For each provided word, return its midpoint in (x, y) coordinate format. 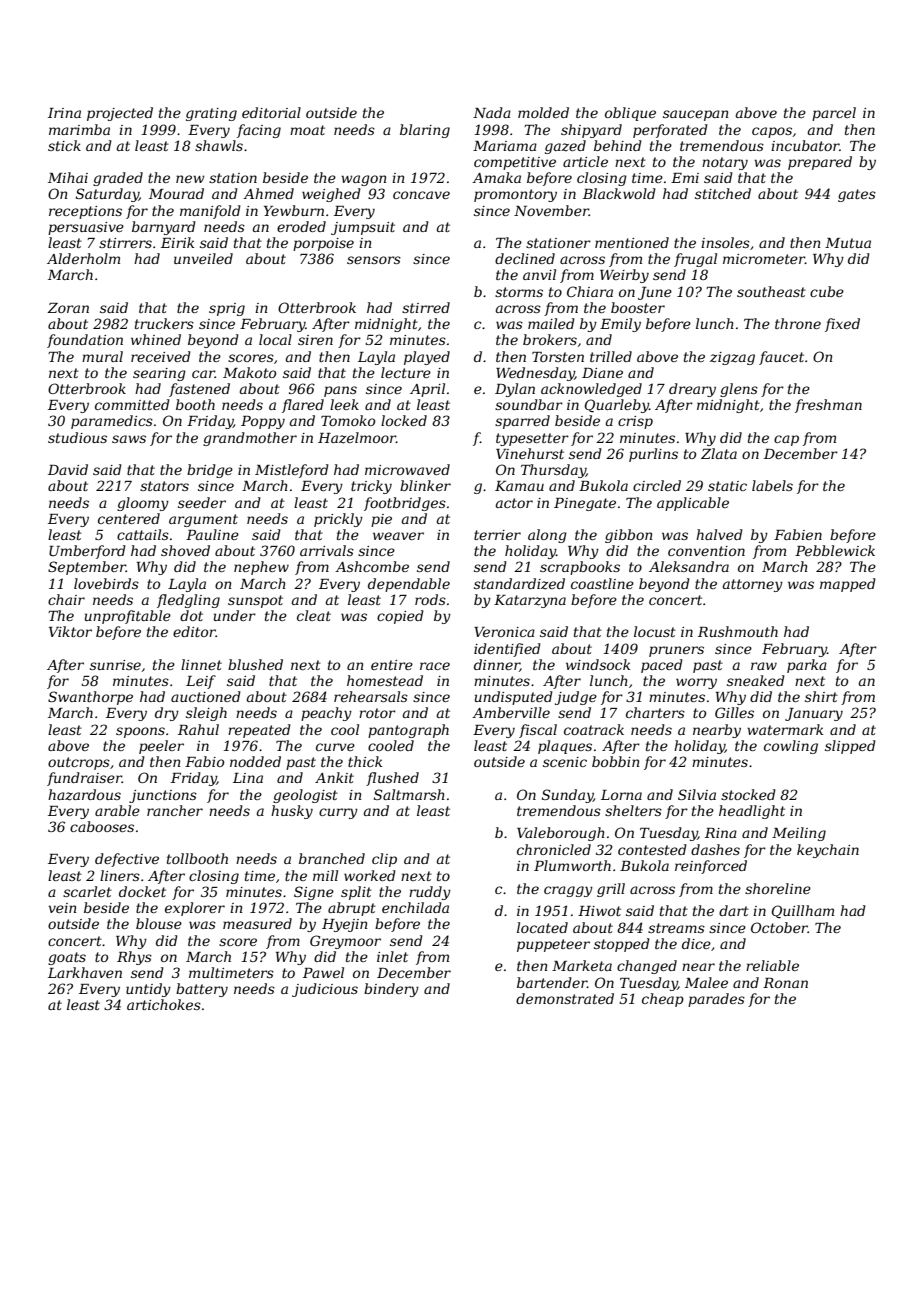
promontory (515, 195)
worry (696, 683)
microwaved (407, 469)
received (161, 356)
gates (857, 195)
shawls (219, 145)
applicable (693, 504)
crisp (635, 422)
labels (772, 485)
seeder (202, 502)
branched (332, 858)
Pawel (323, 972)
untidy (148, 990)
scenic (565, 762)
